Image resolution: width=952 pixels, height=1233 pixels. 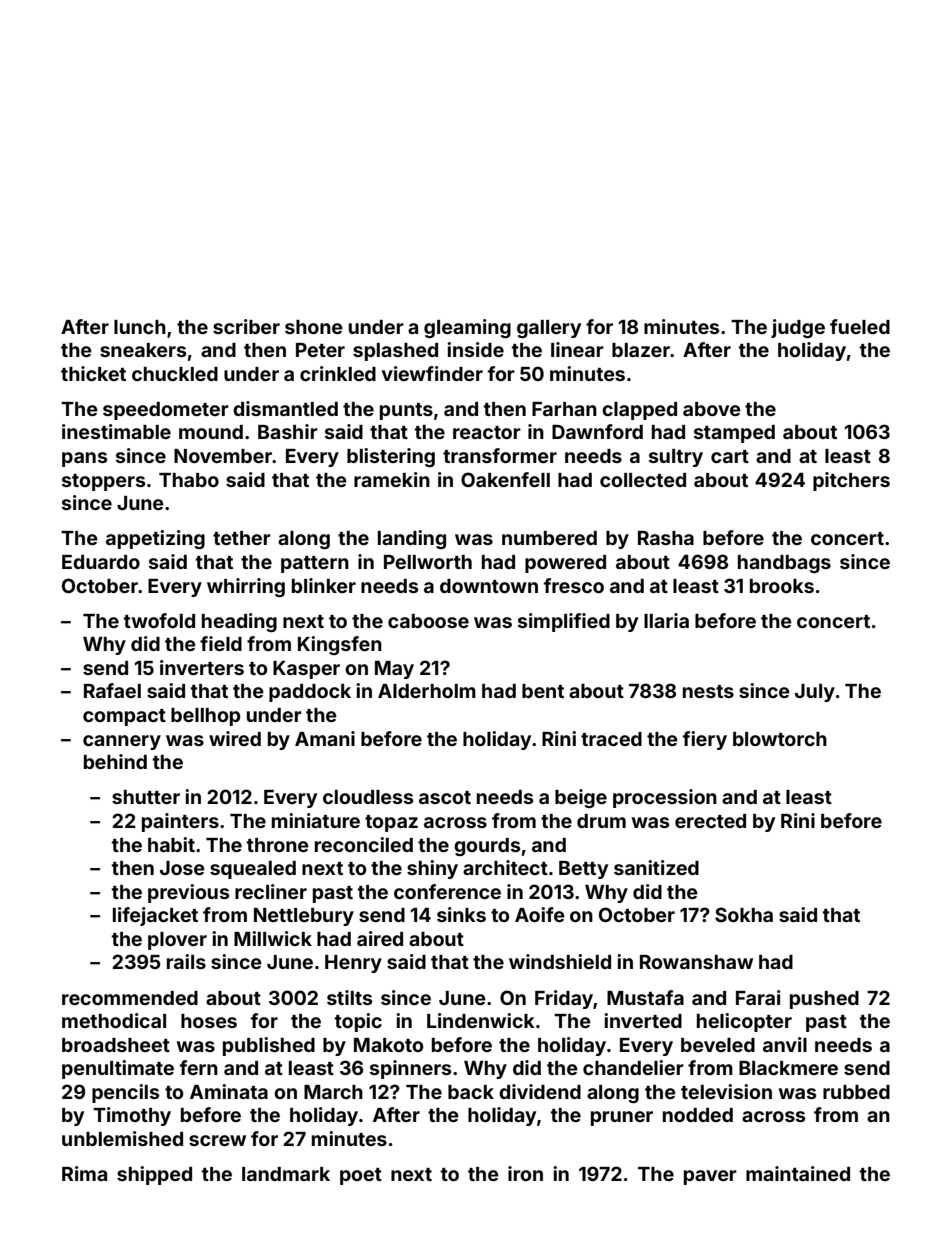 What do you see at coordinates (505, 479) in the screenshot?
I see `Oakenfell` at bounding box center [505, 479].
